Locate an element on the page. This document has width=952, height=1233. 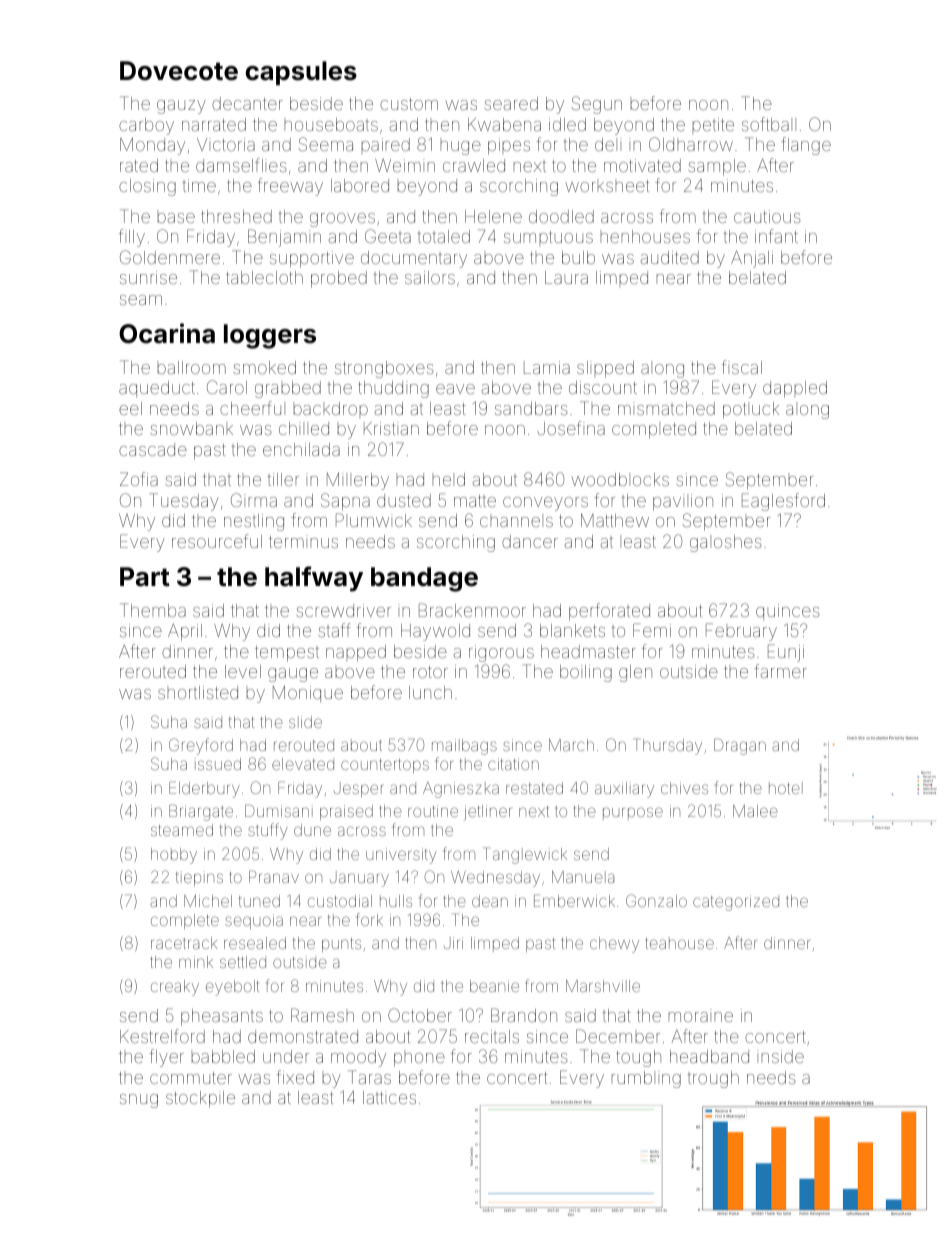
categorized is located at coordinates (736, 903).
